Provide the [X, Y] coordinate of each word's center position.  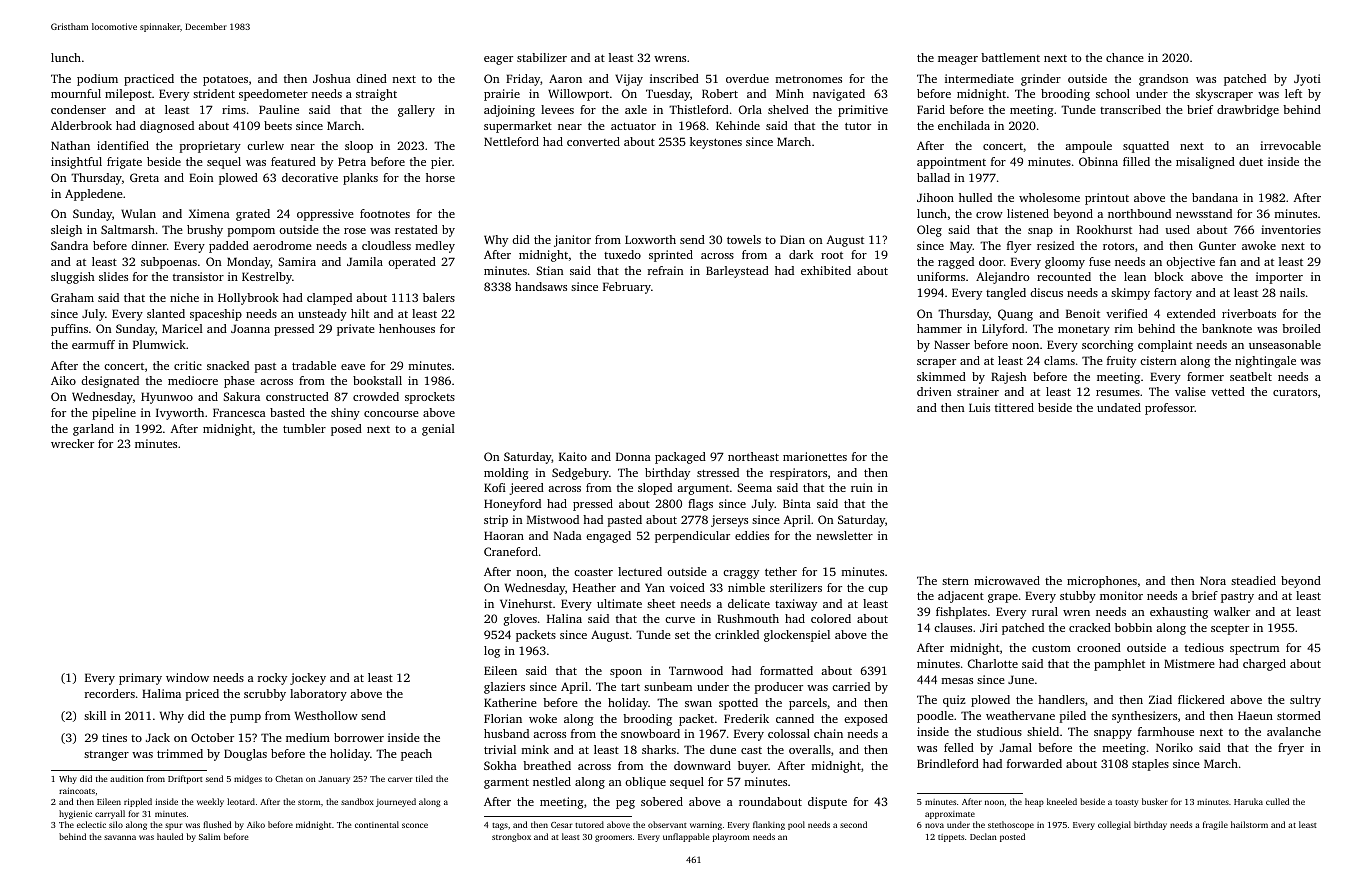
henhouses [407, 328]
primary [140, 679]
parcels [808, 704]
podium [97, 80]
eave [353, 367]
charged [1264, 665]
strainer [978, 391]
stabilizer [542, 57]
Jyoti [1307, 80]
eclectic [91, 824]
